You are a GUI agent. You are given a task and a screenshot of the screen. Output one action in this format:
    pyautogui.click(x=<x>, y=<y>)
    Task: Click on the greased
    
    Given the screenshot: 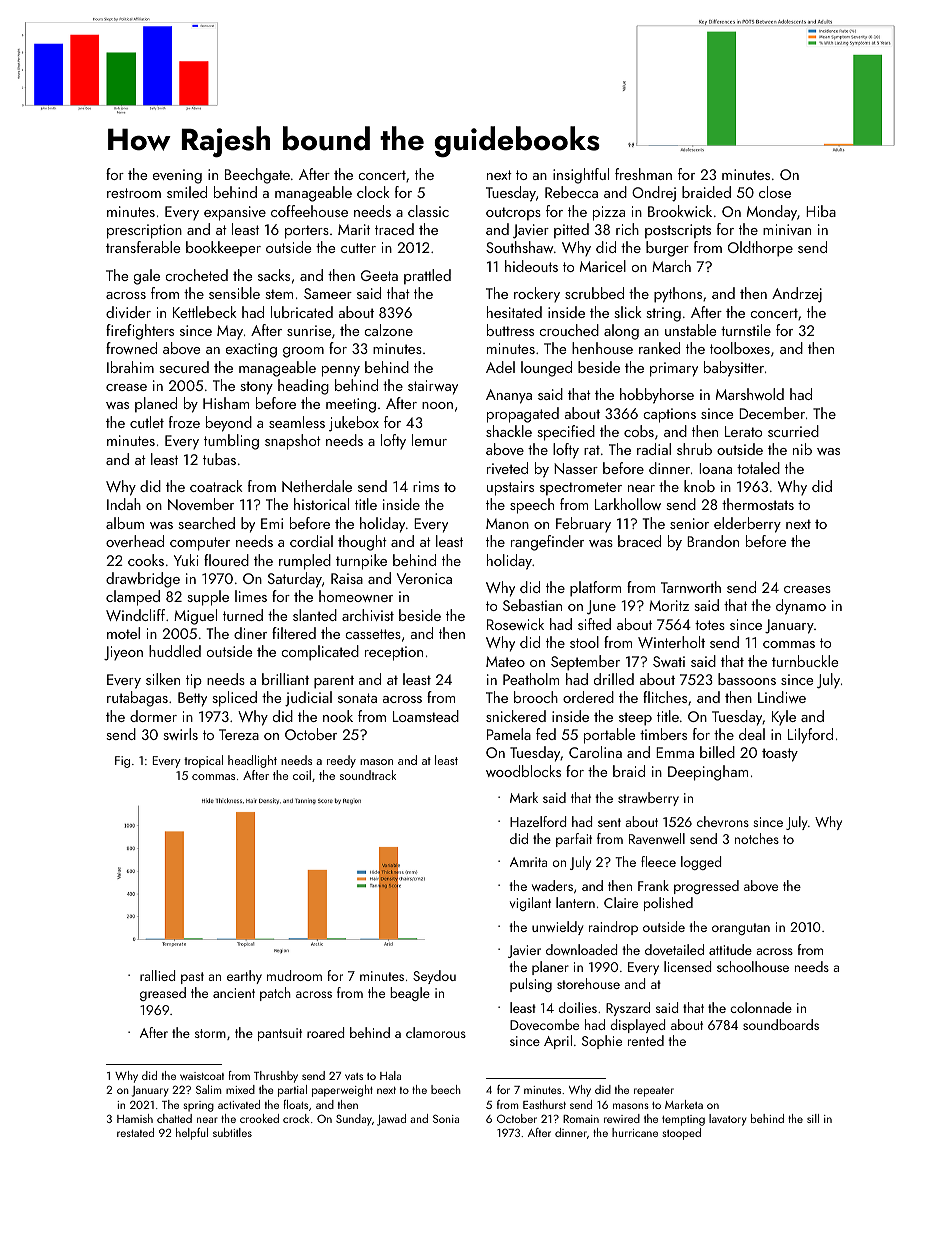 What is the action you would take?
    pyautogui.click(x=163, y=994)
